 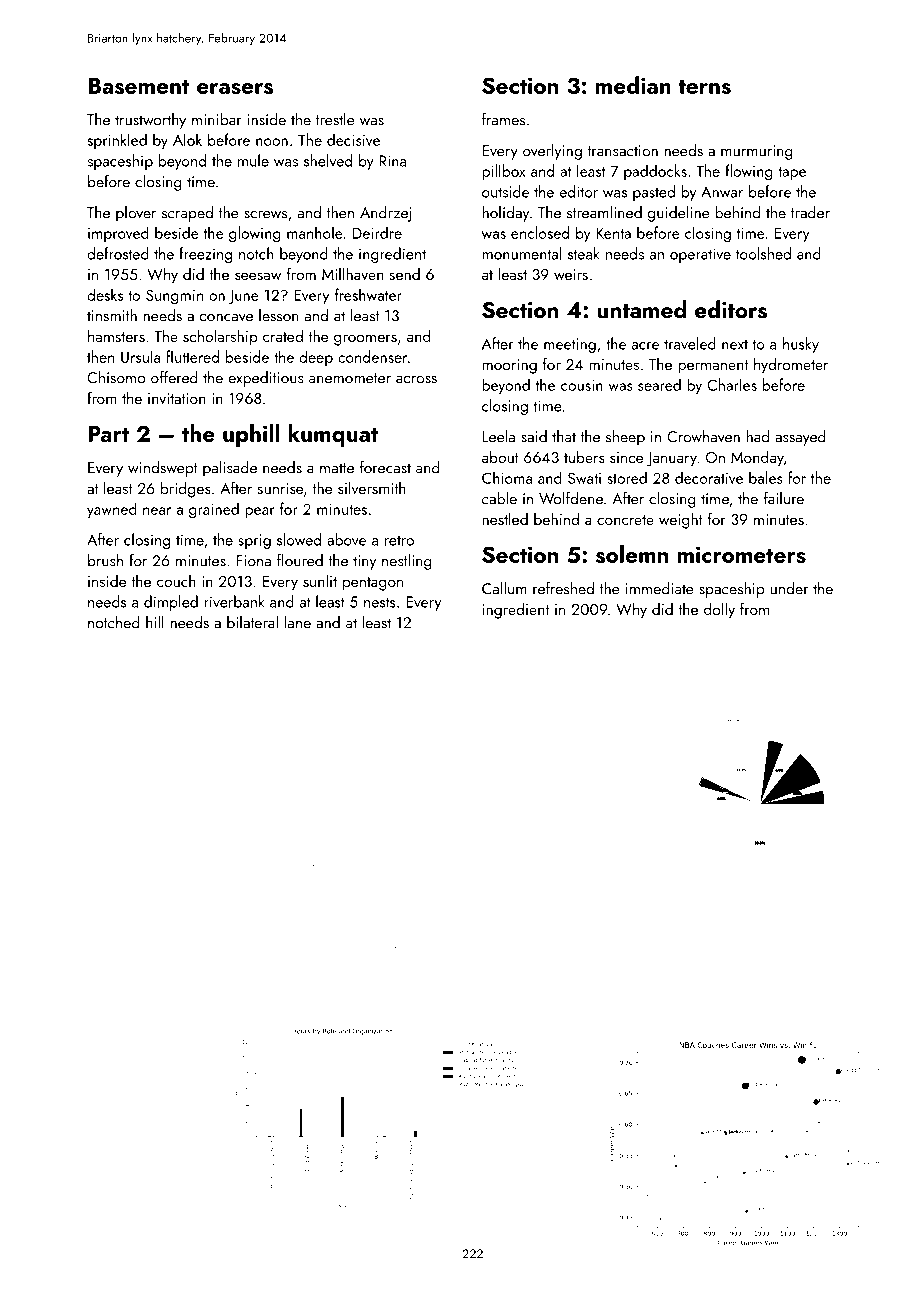 What do you see at coordinates (735, 345) in the document?
I see `next` at bounding box center [735, 345].
